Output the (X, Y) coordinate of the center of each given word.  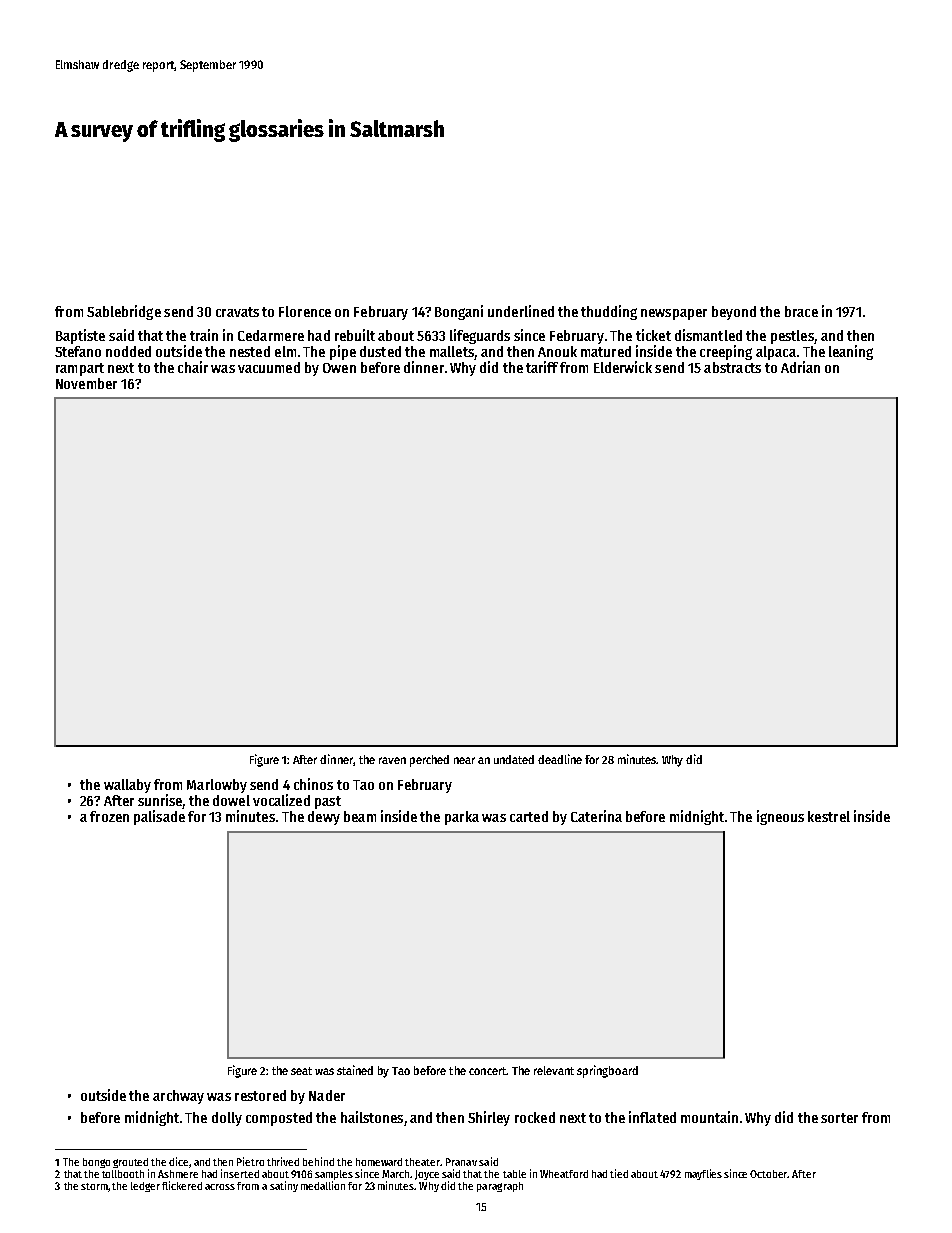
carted (529, 816)
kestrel (829, 816)
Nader (327, 1095)
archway (178, 1097)
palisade (159, 817)
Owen (339, 368)
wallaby (127, 786)
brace (801, 311)
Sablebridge (124, 312)
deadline (560, 759)
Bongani (459, 312)
